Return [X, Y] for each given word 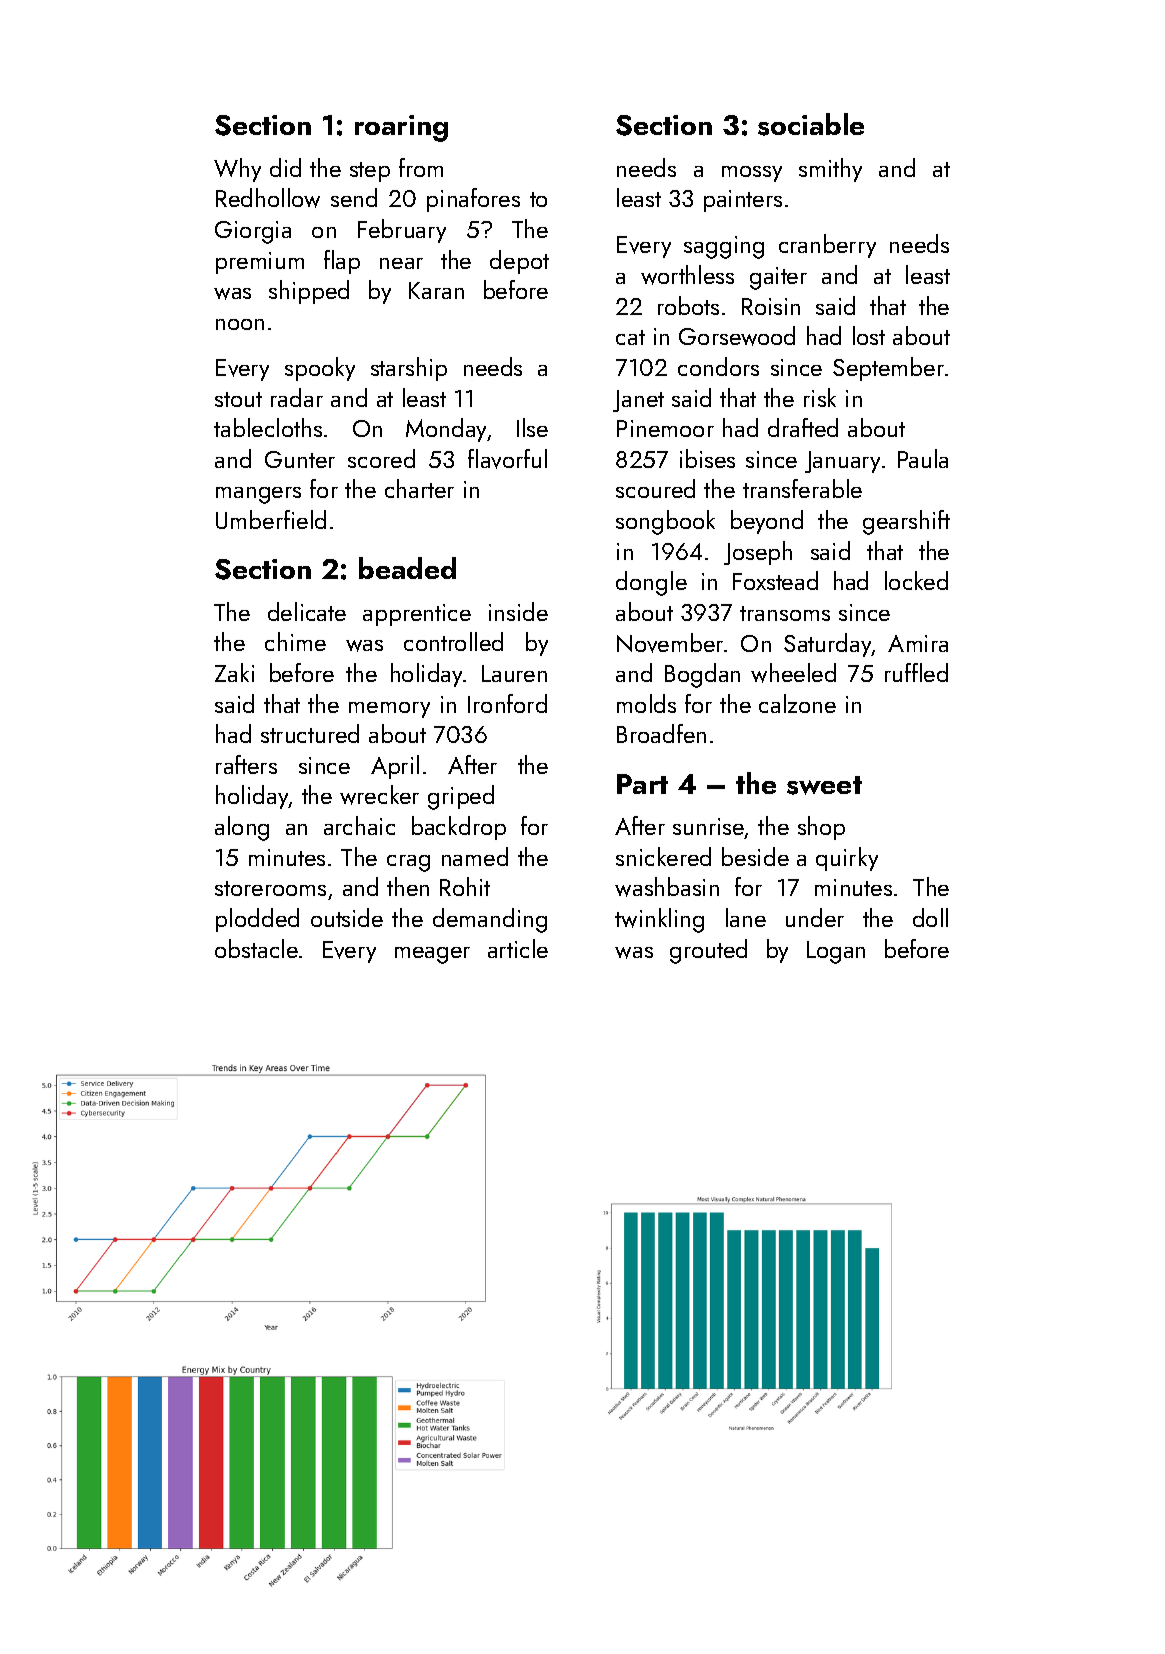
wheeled [793, 673]
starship [409, 369]
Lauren [514, 673]
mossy [752, 174]
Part [642, 784]
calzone [797, 703]
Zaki [234, 672]
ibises [707, 458]
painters [743, 201]
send [354, 197]
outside [347, 917]
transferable [802, 488]
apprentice [417, 615]
